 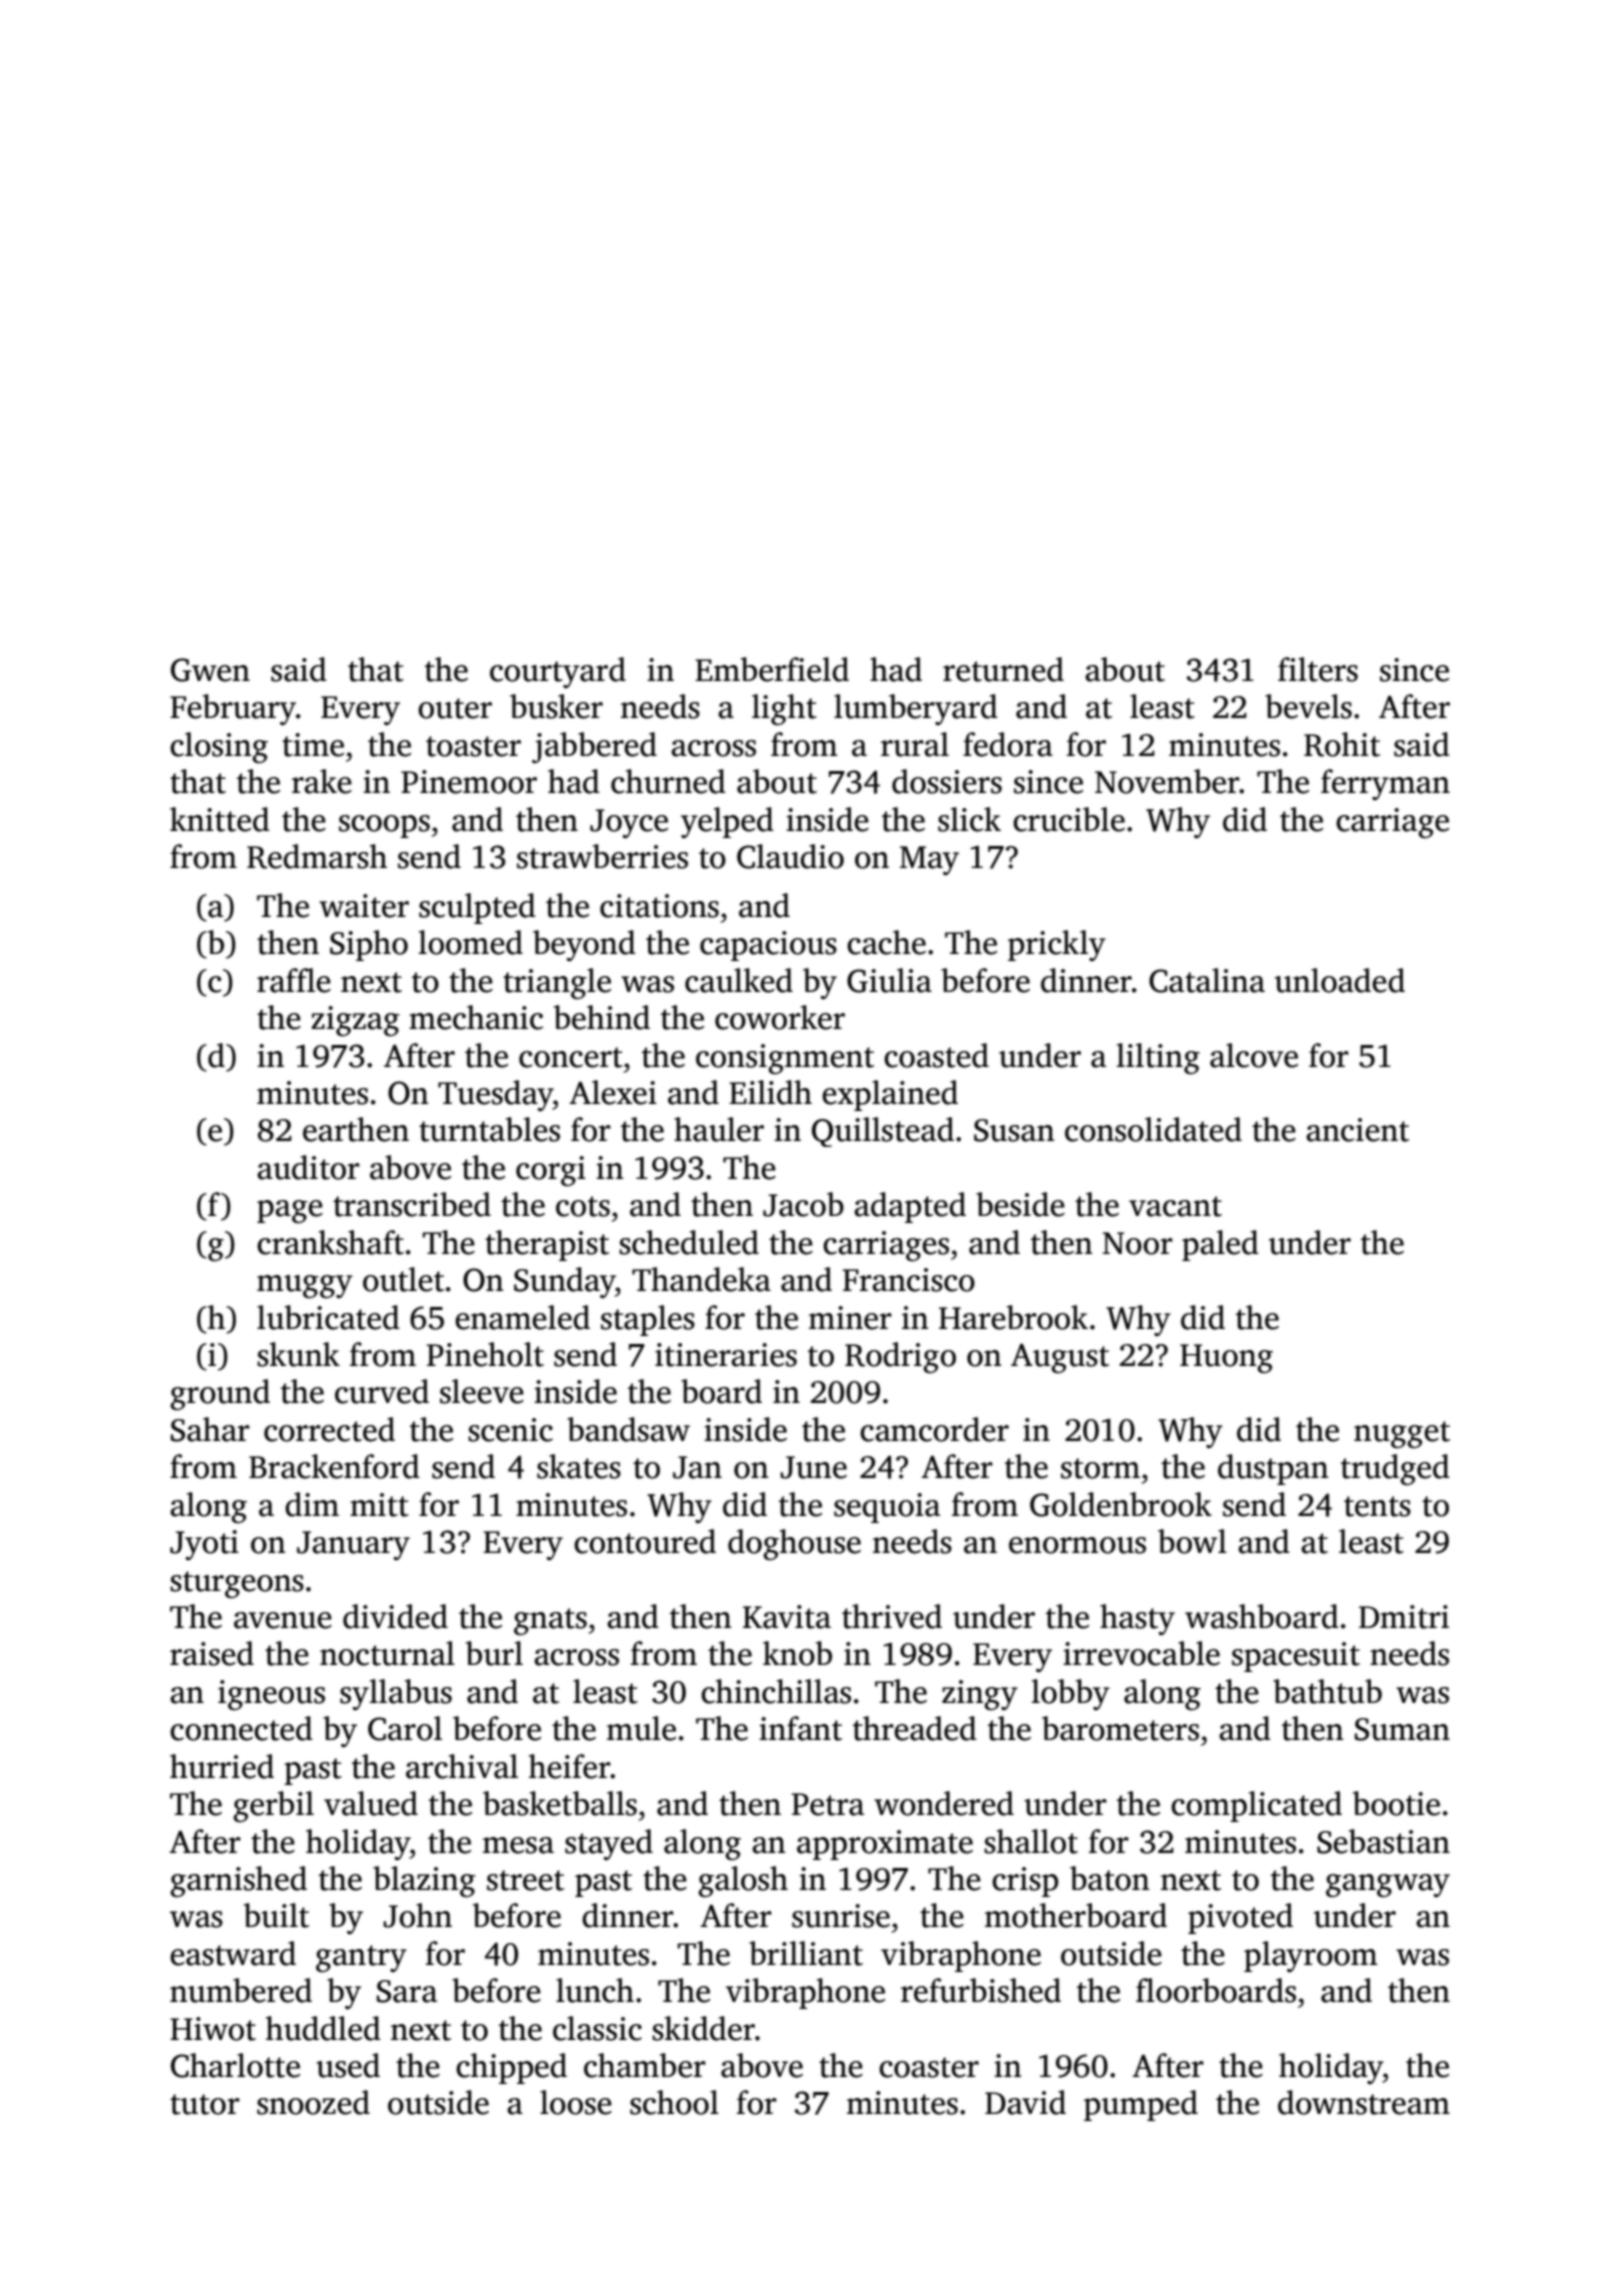 What do you see at coordinates (595, 1990) in the screenshot?
I see `lunch` at bounding box center [595, 1990].
